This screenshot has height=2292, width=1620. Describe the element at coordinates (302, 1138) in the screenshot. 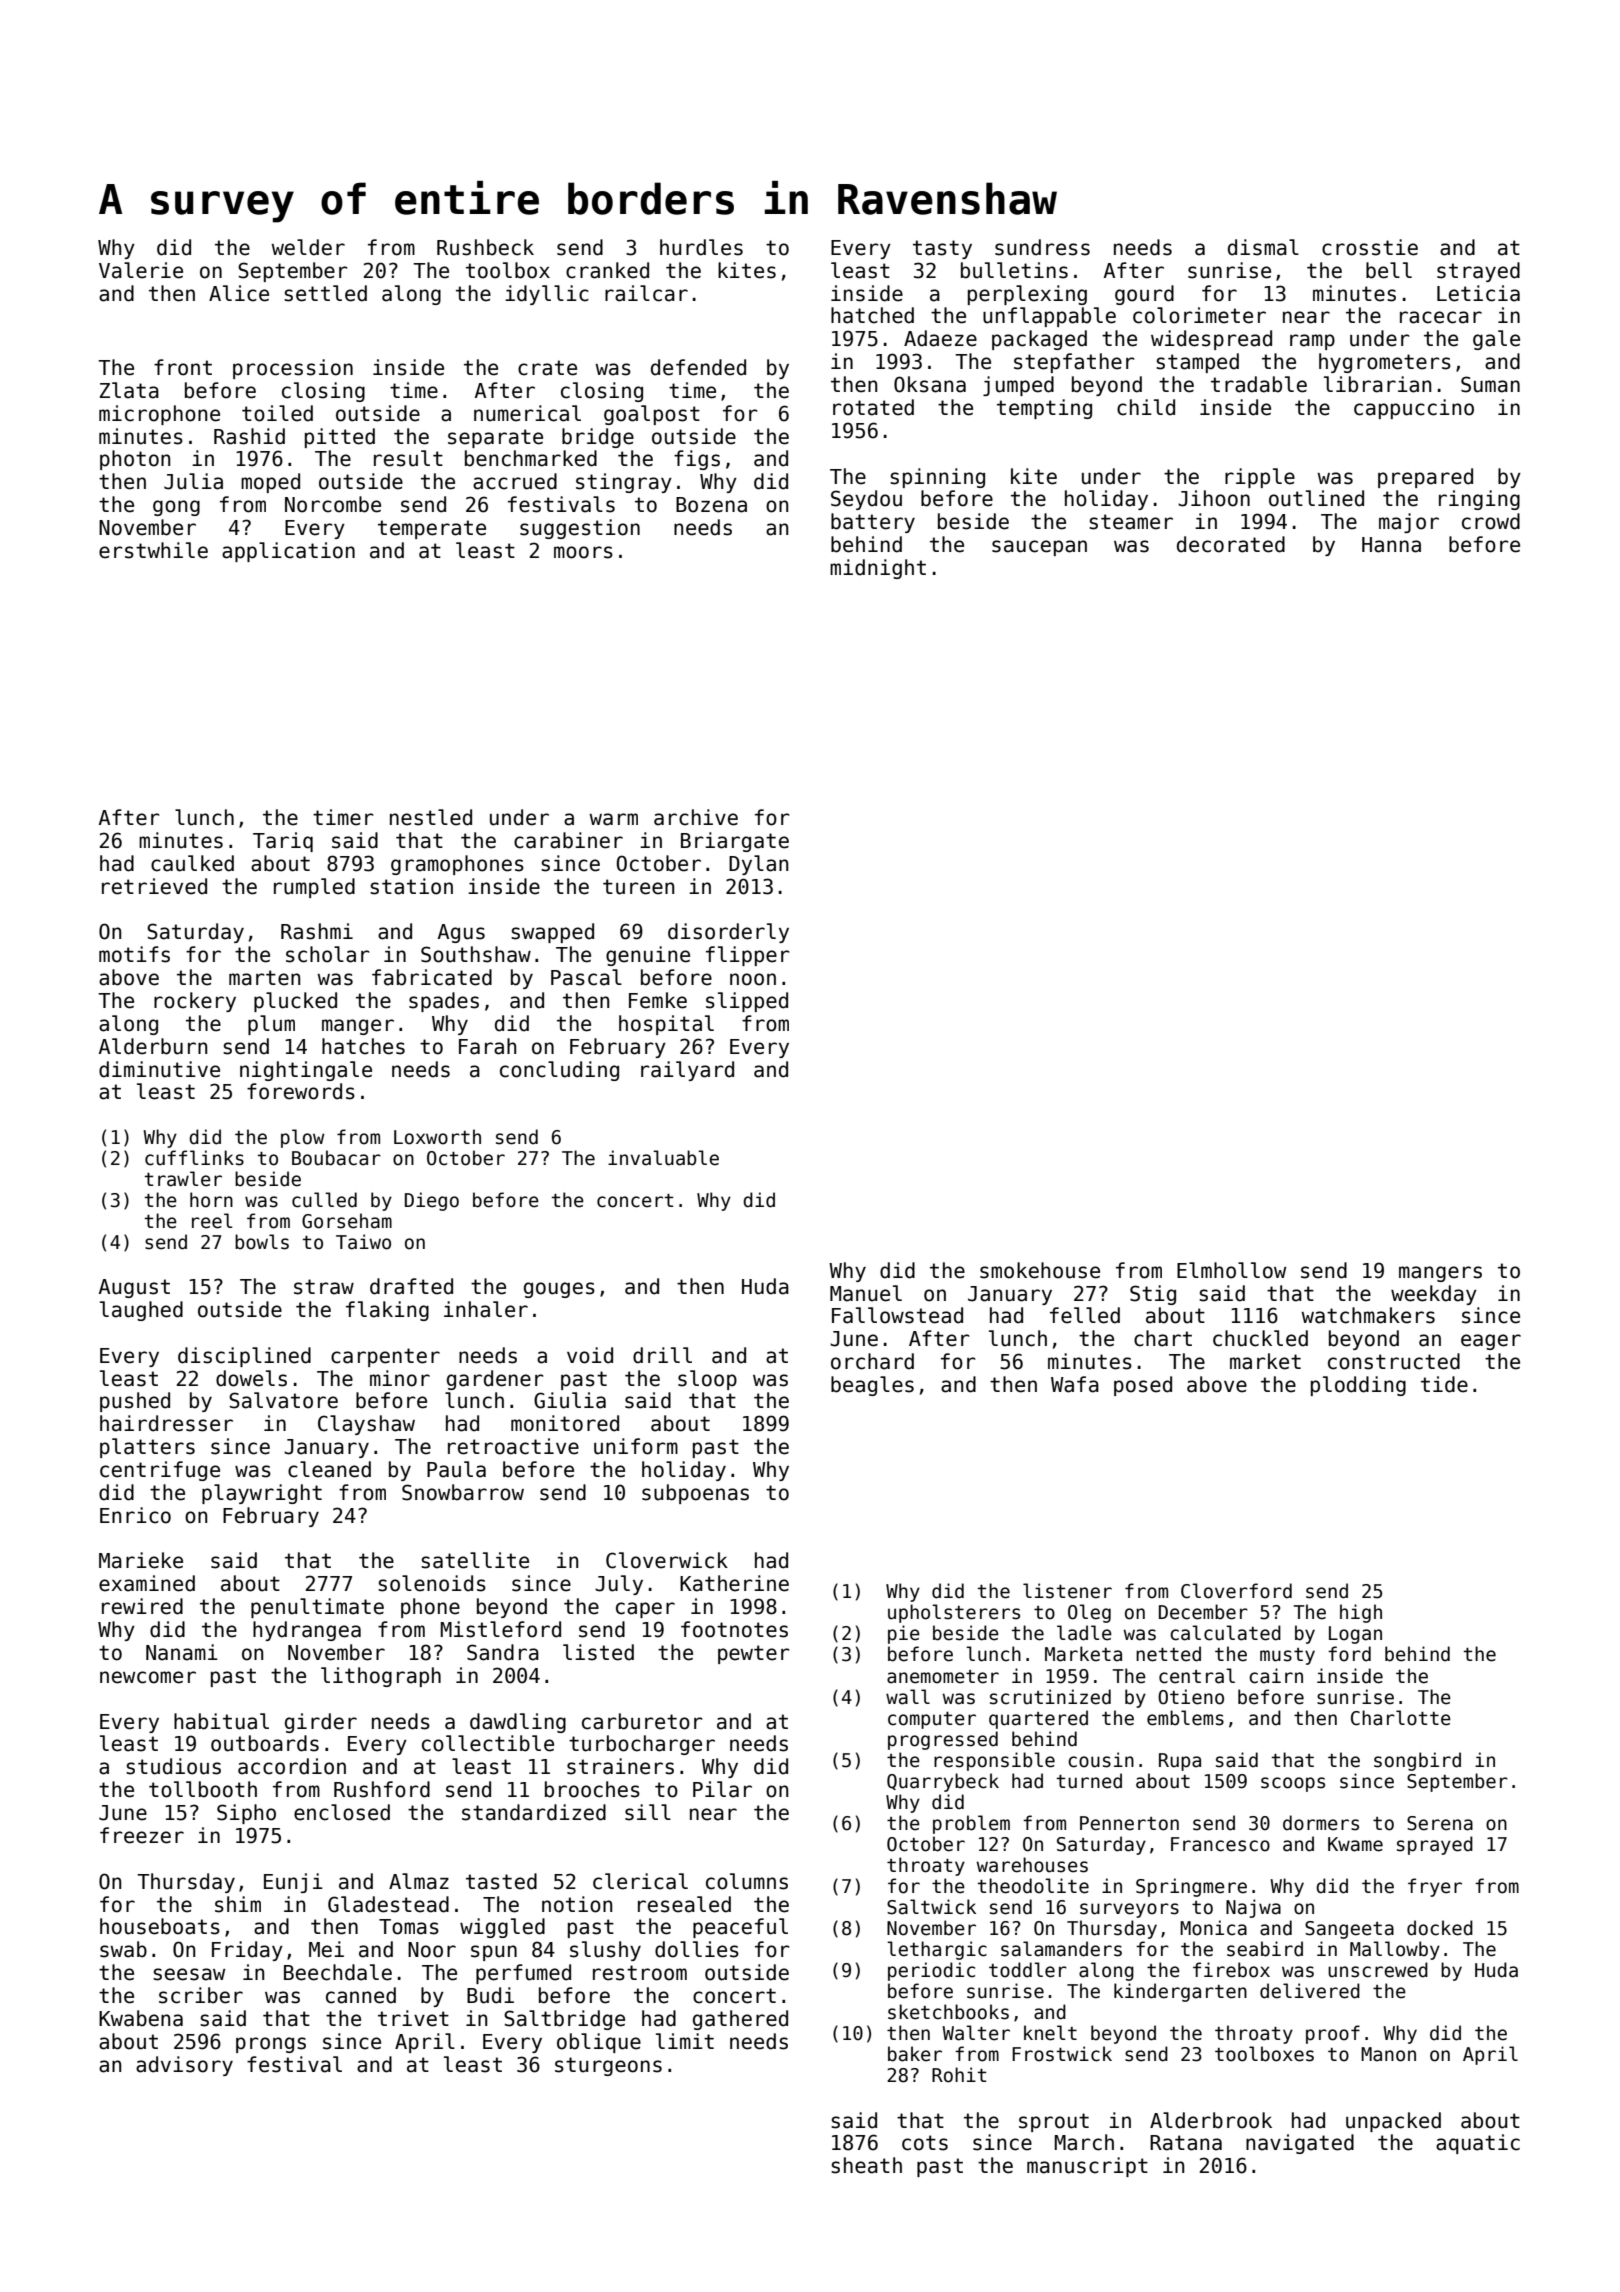

I see `plow` at that location.
